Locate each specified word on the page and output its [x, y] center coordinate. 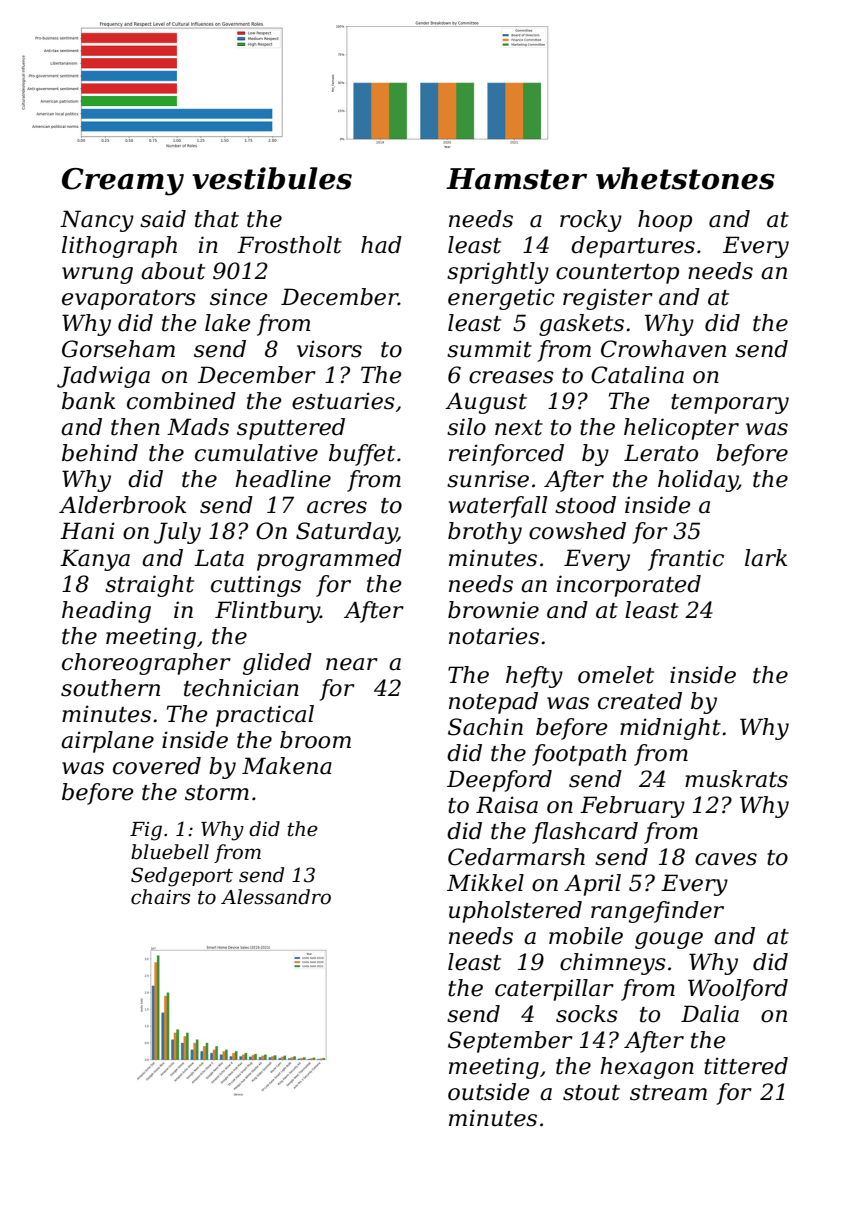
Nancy [97, 221]
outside [489, 1092]
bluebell [170, 852]
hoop [665, 221]
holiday [698, 481]
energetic [501, 299]
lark [766, 558]
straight [149, 586]
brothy [485, 533]
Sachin [485, 727]
